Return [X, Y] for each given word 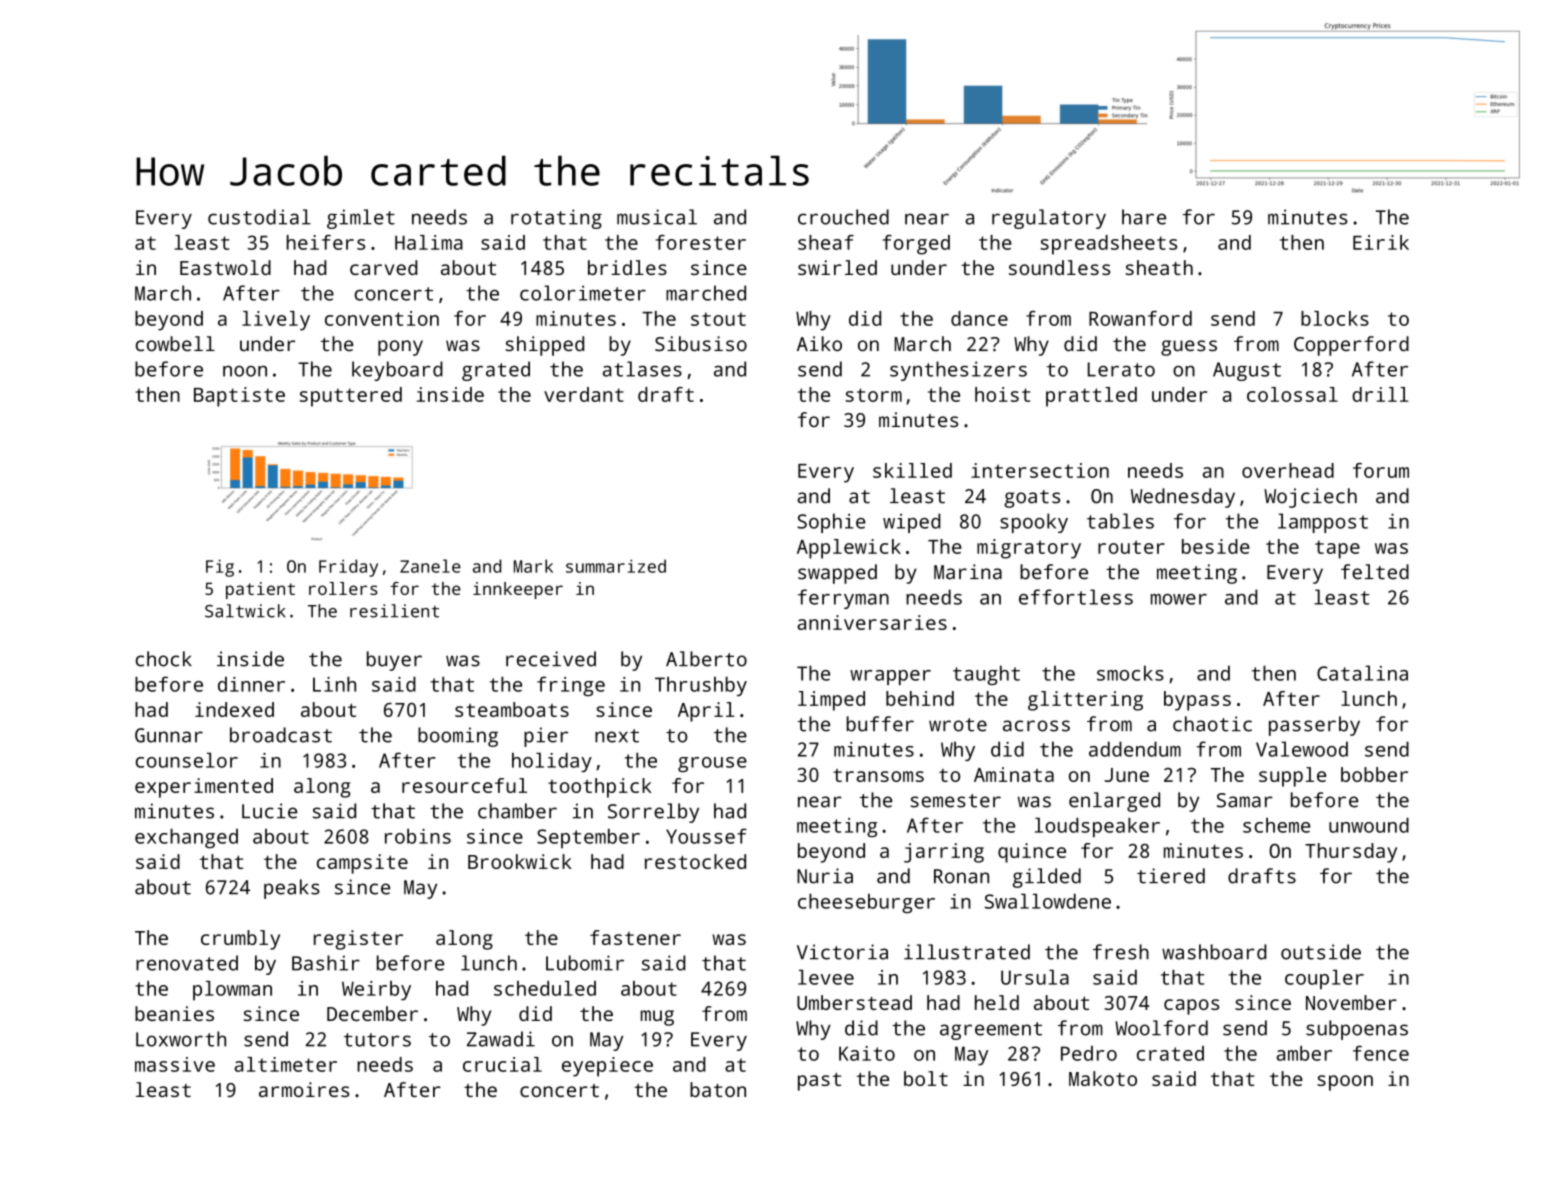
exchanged [186, 838]
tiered [1171, 876]
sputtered [351, 397]
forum [1381, 470]
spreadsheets [1108, 245]
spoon [1345, 1083]
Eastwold [225, 267]
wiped [912, 523]
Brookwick [520, 861]
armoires [304, 1089]
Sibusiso [701, 343]
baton [718, 1089]
